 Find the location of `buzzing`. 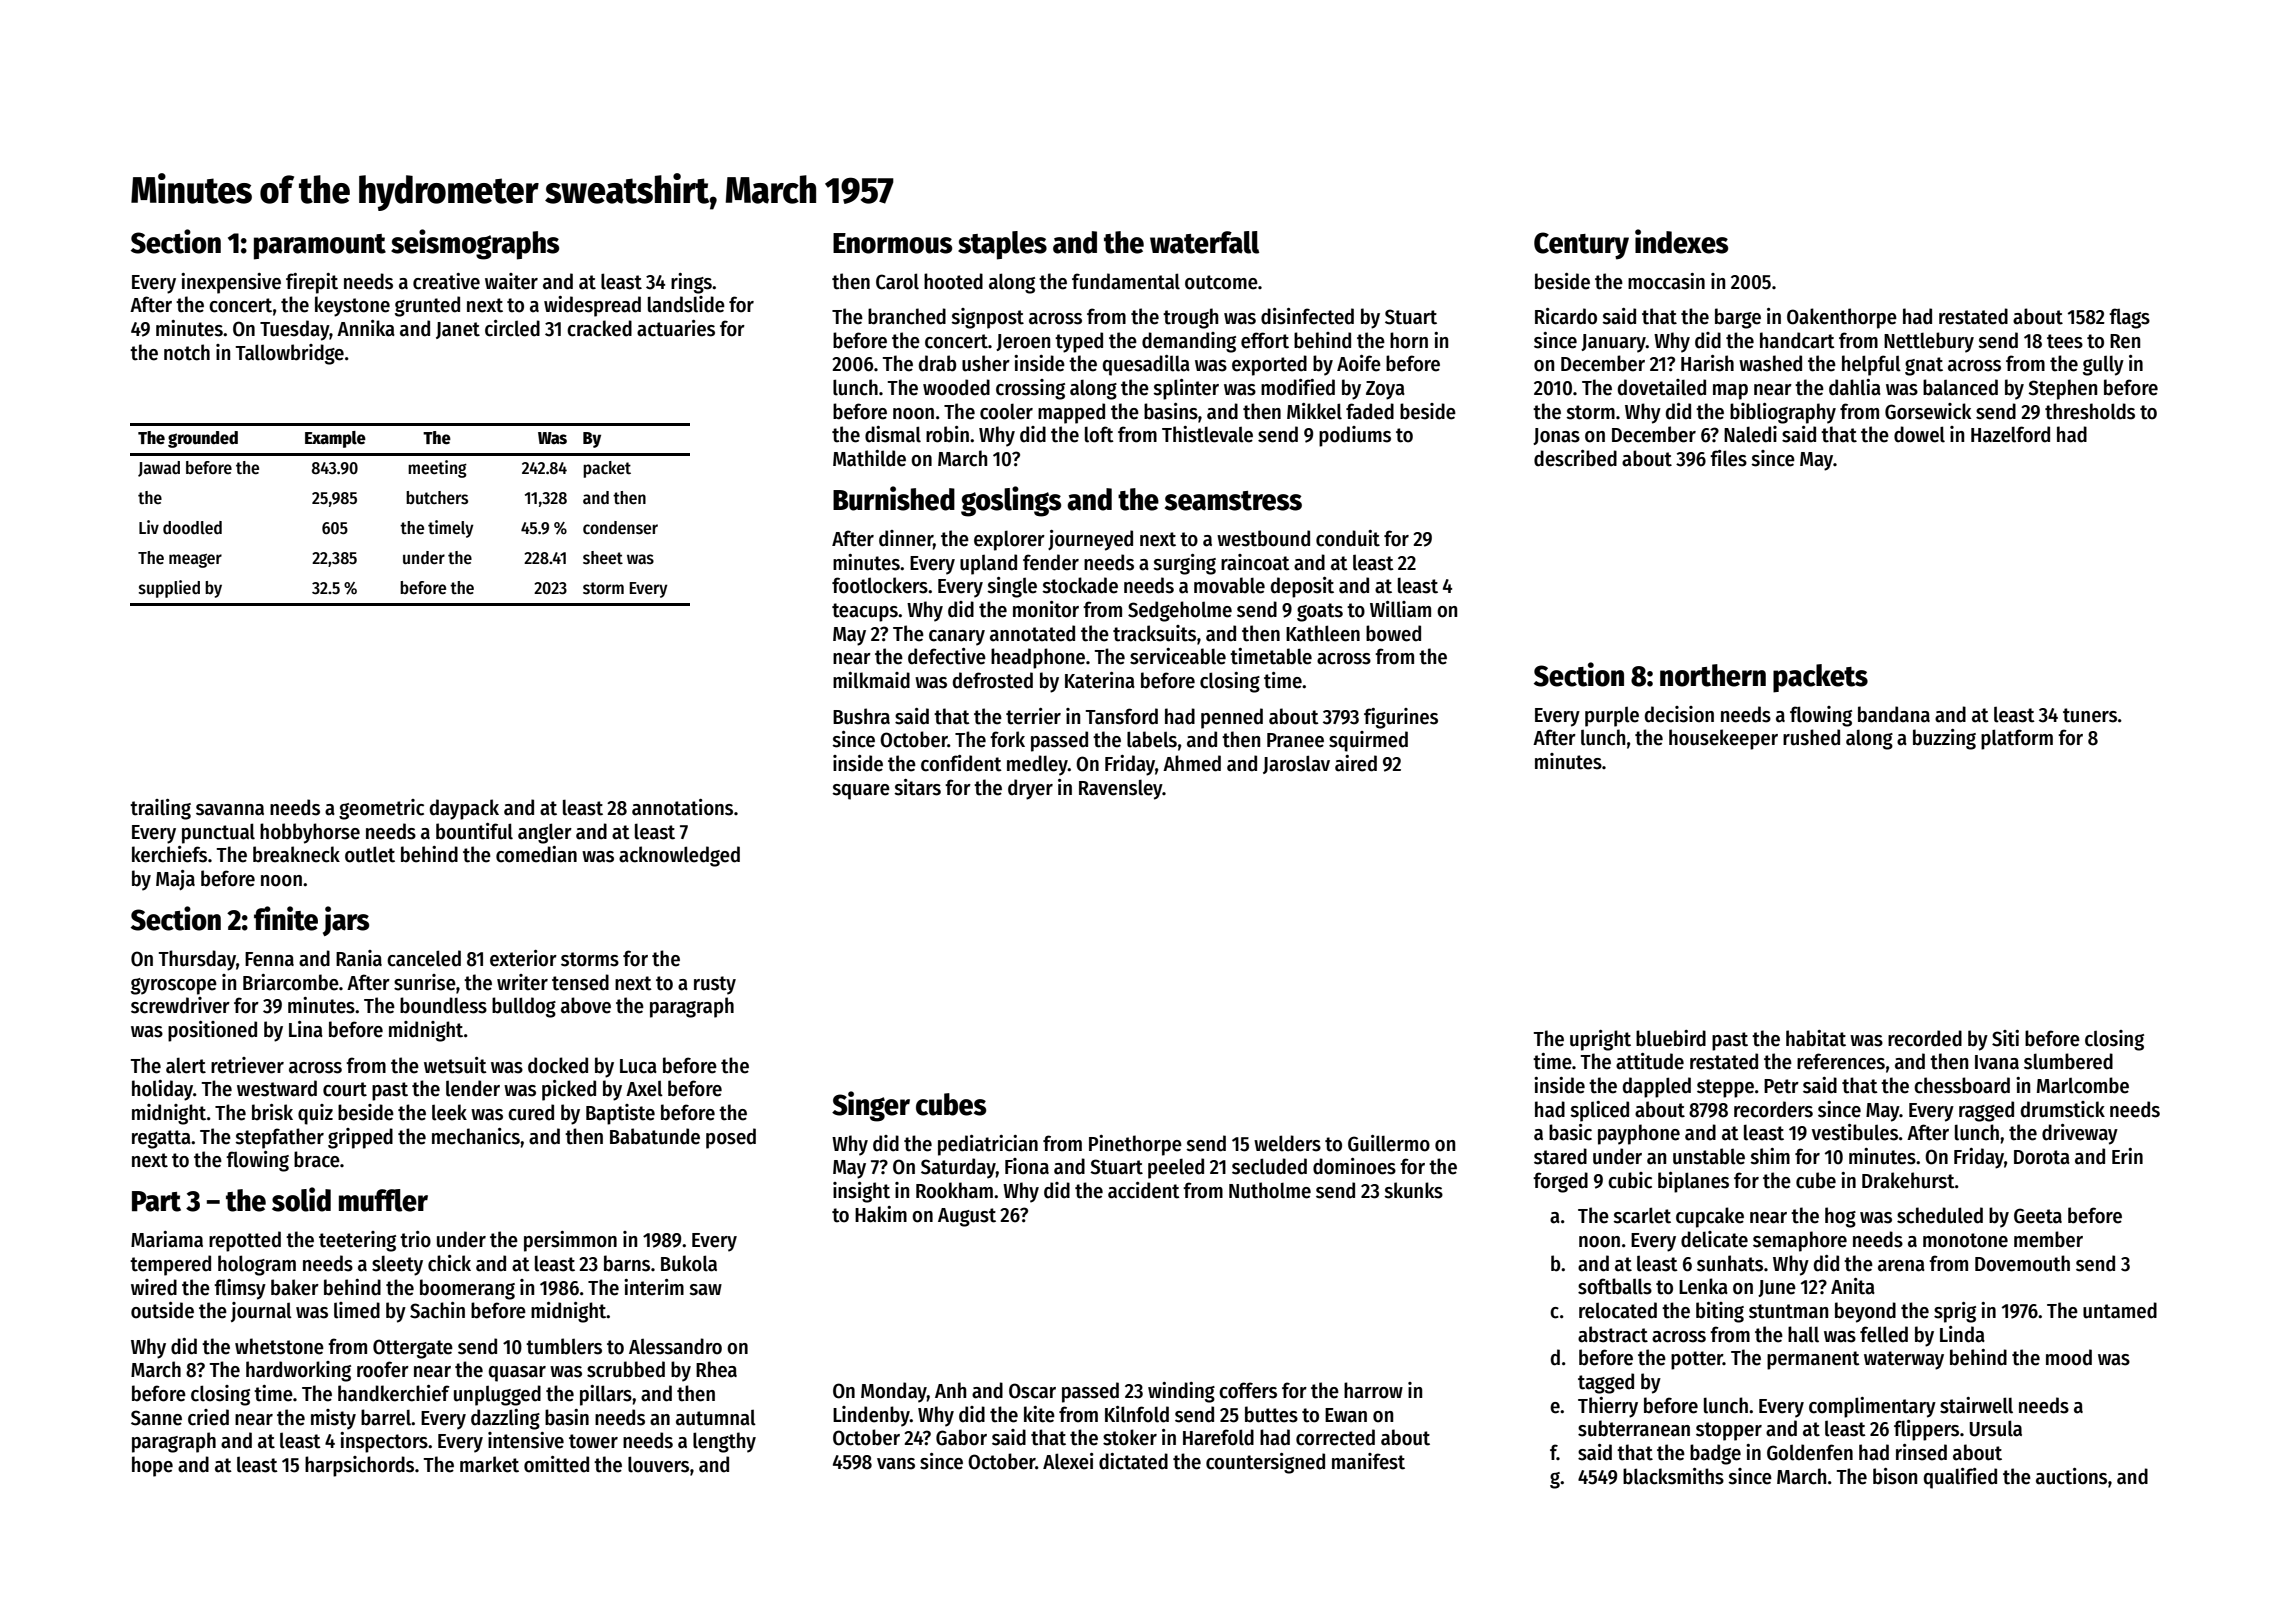

buzzing is located at coordinates (1944, 739).
